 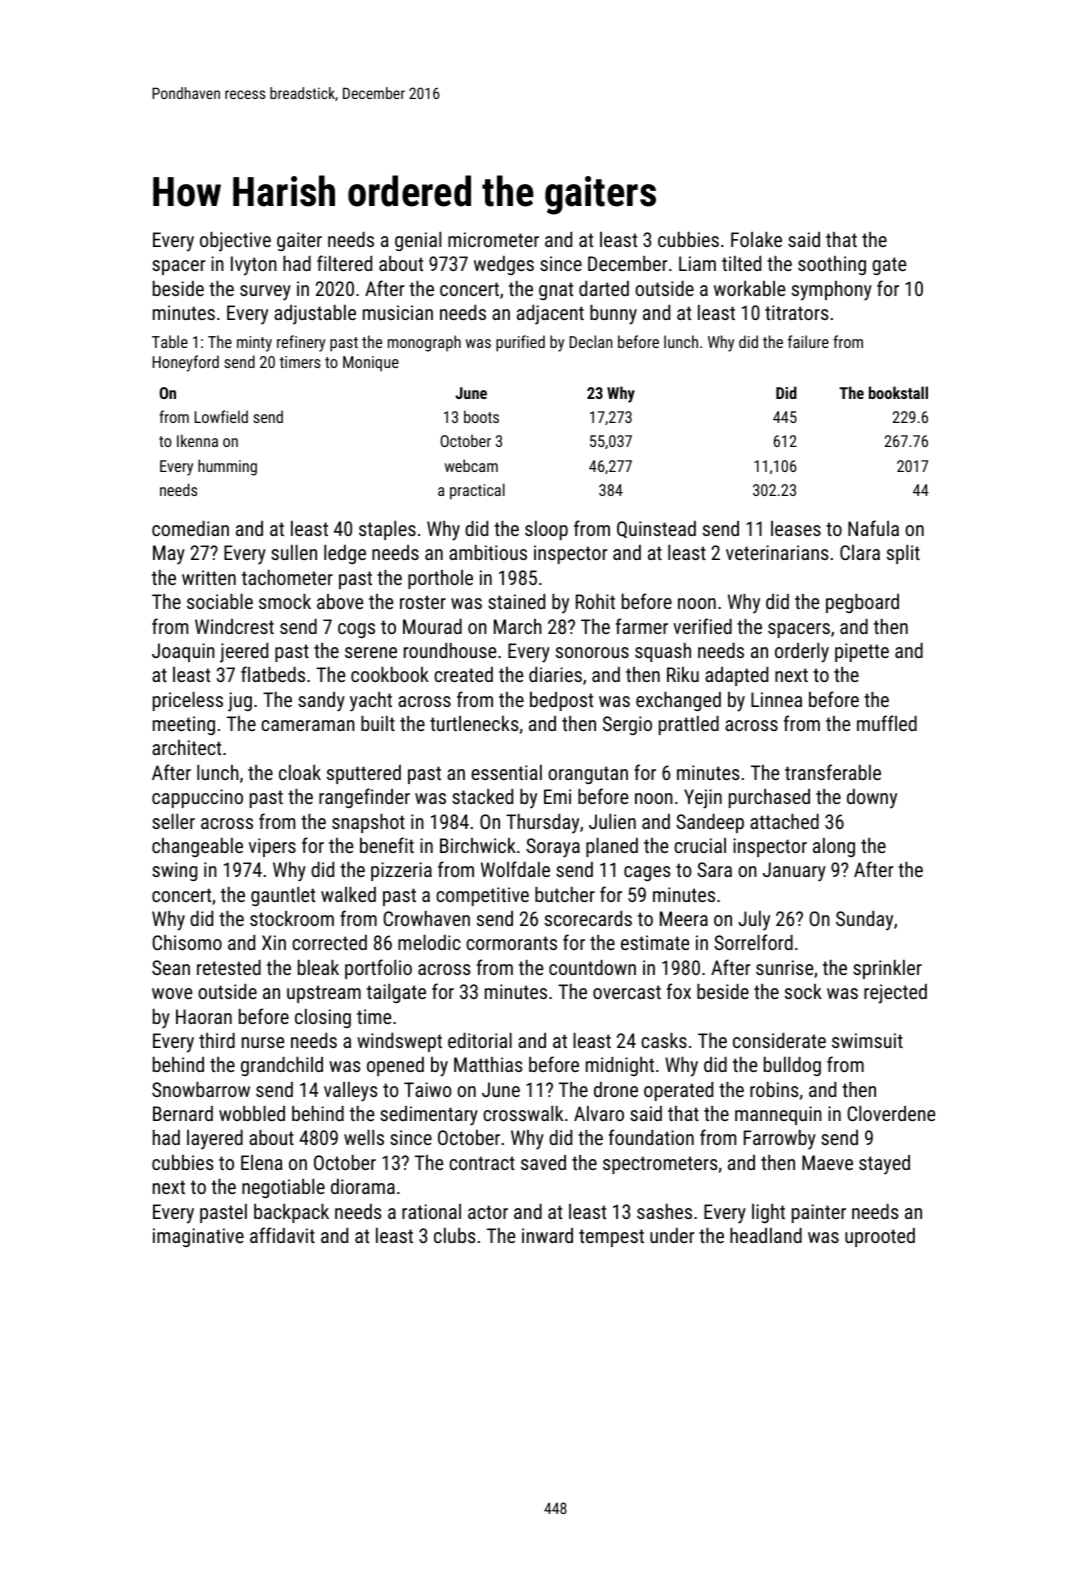 I want to click on webcam, so click(x=471, y=465).
